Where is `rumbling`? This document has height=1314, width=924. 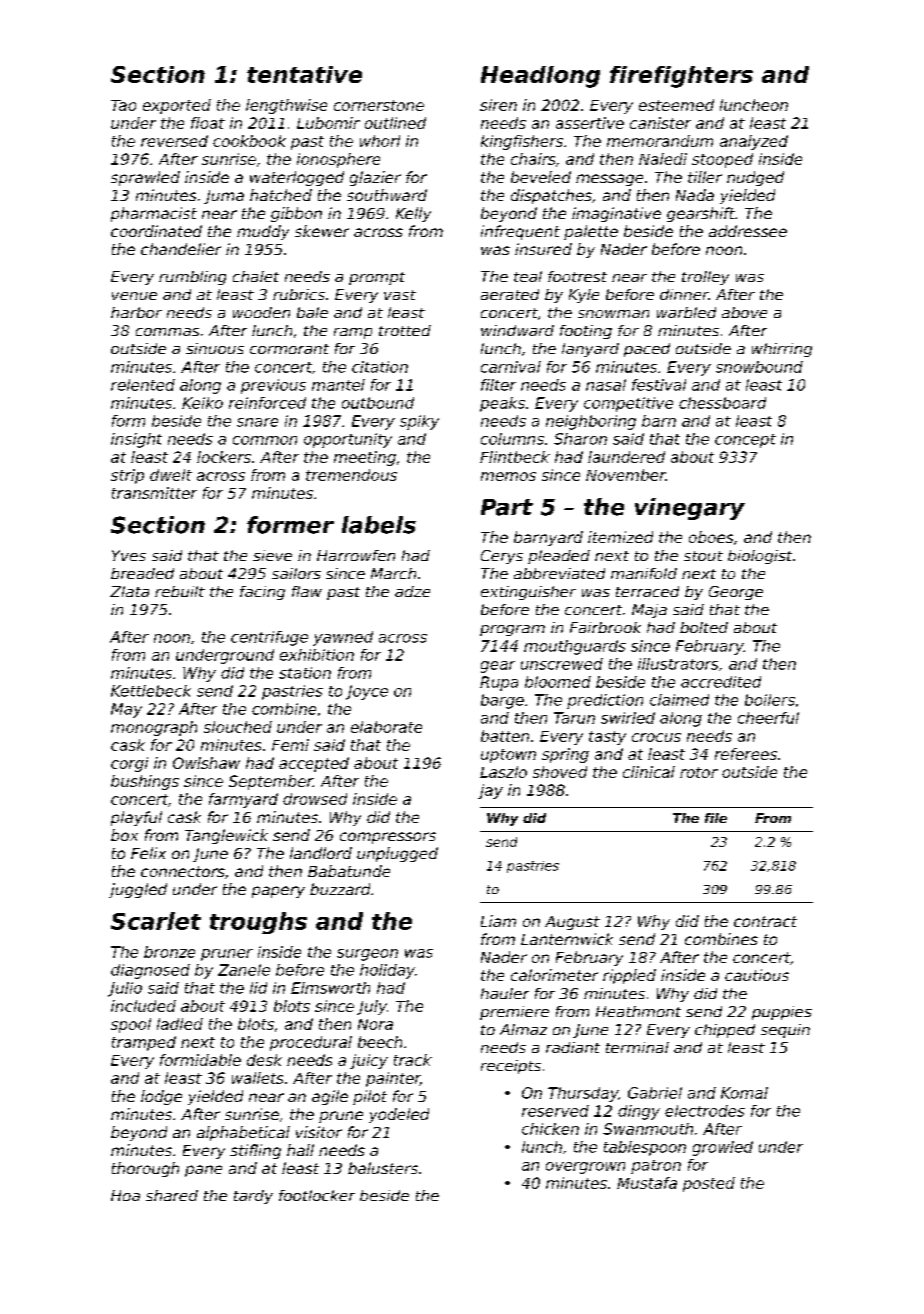
rumbling is located at coordinates (192, 278).
